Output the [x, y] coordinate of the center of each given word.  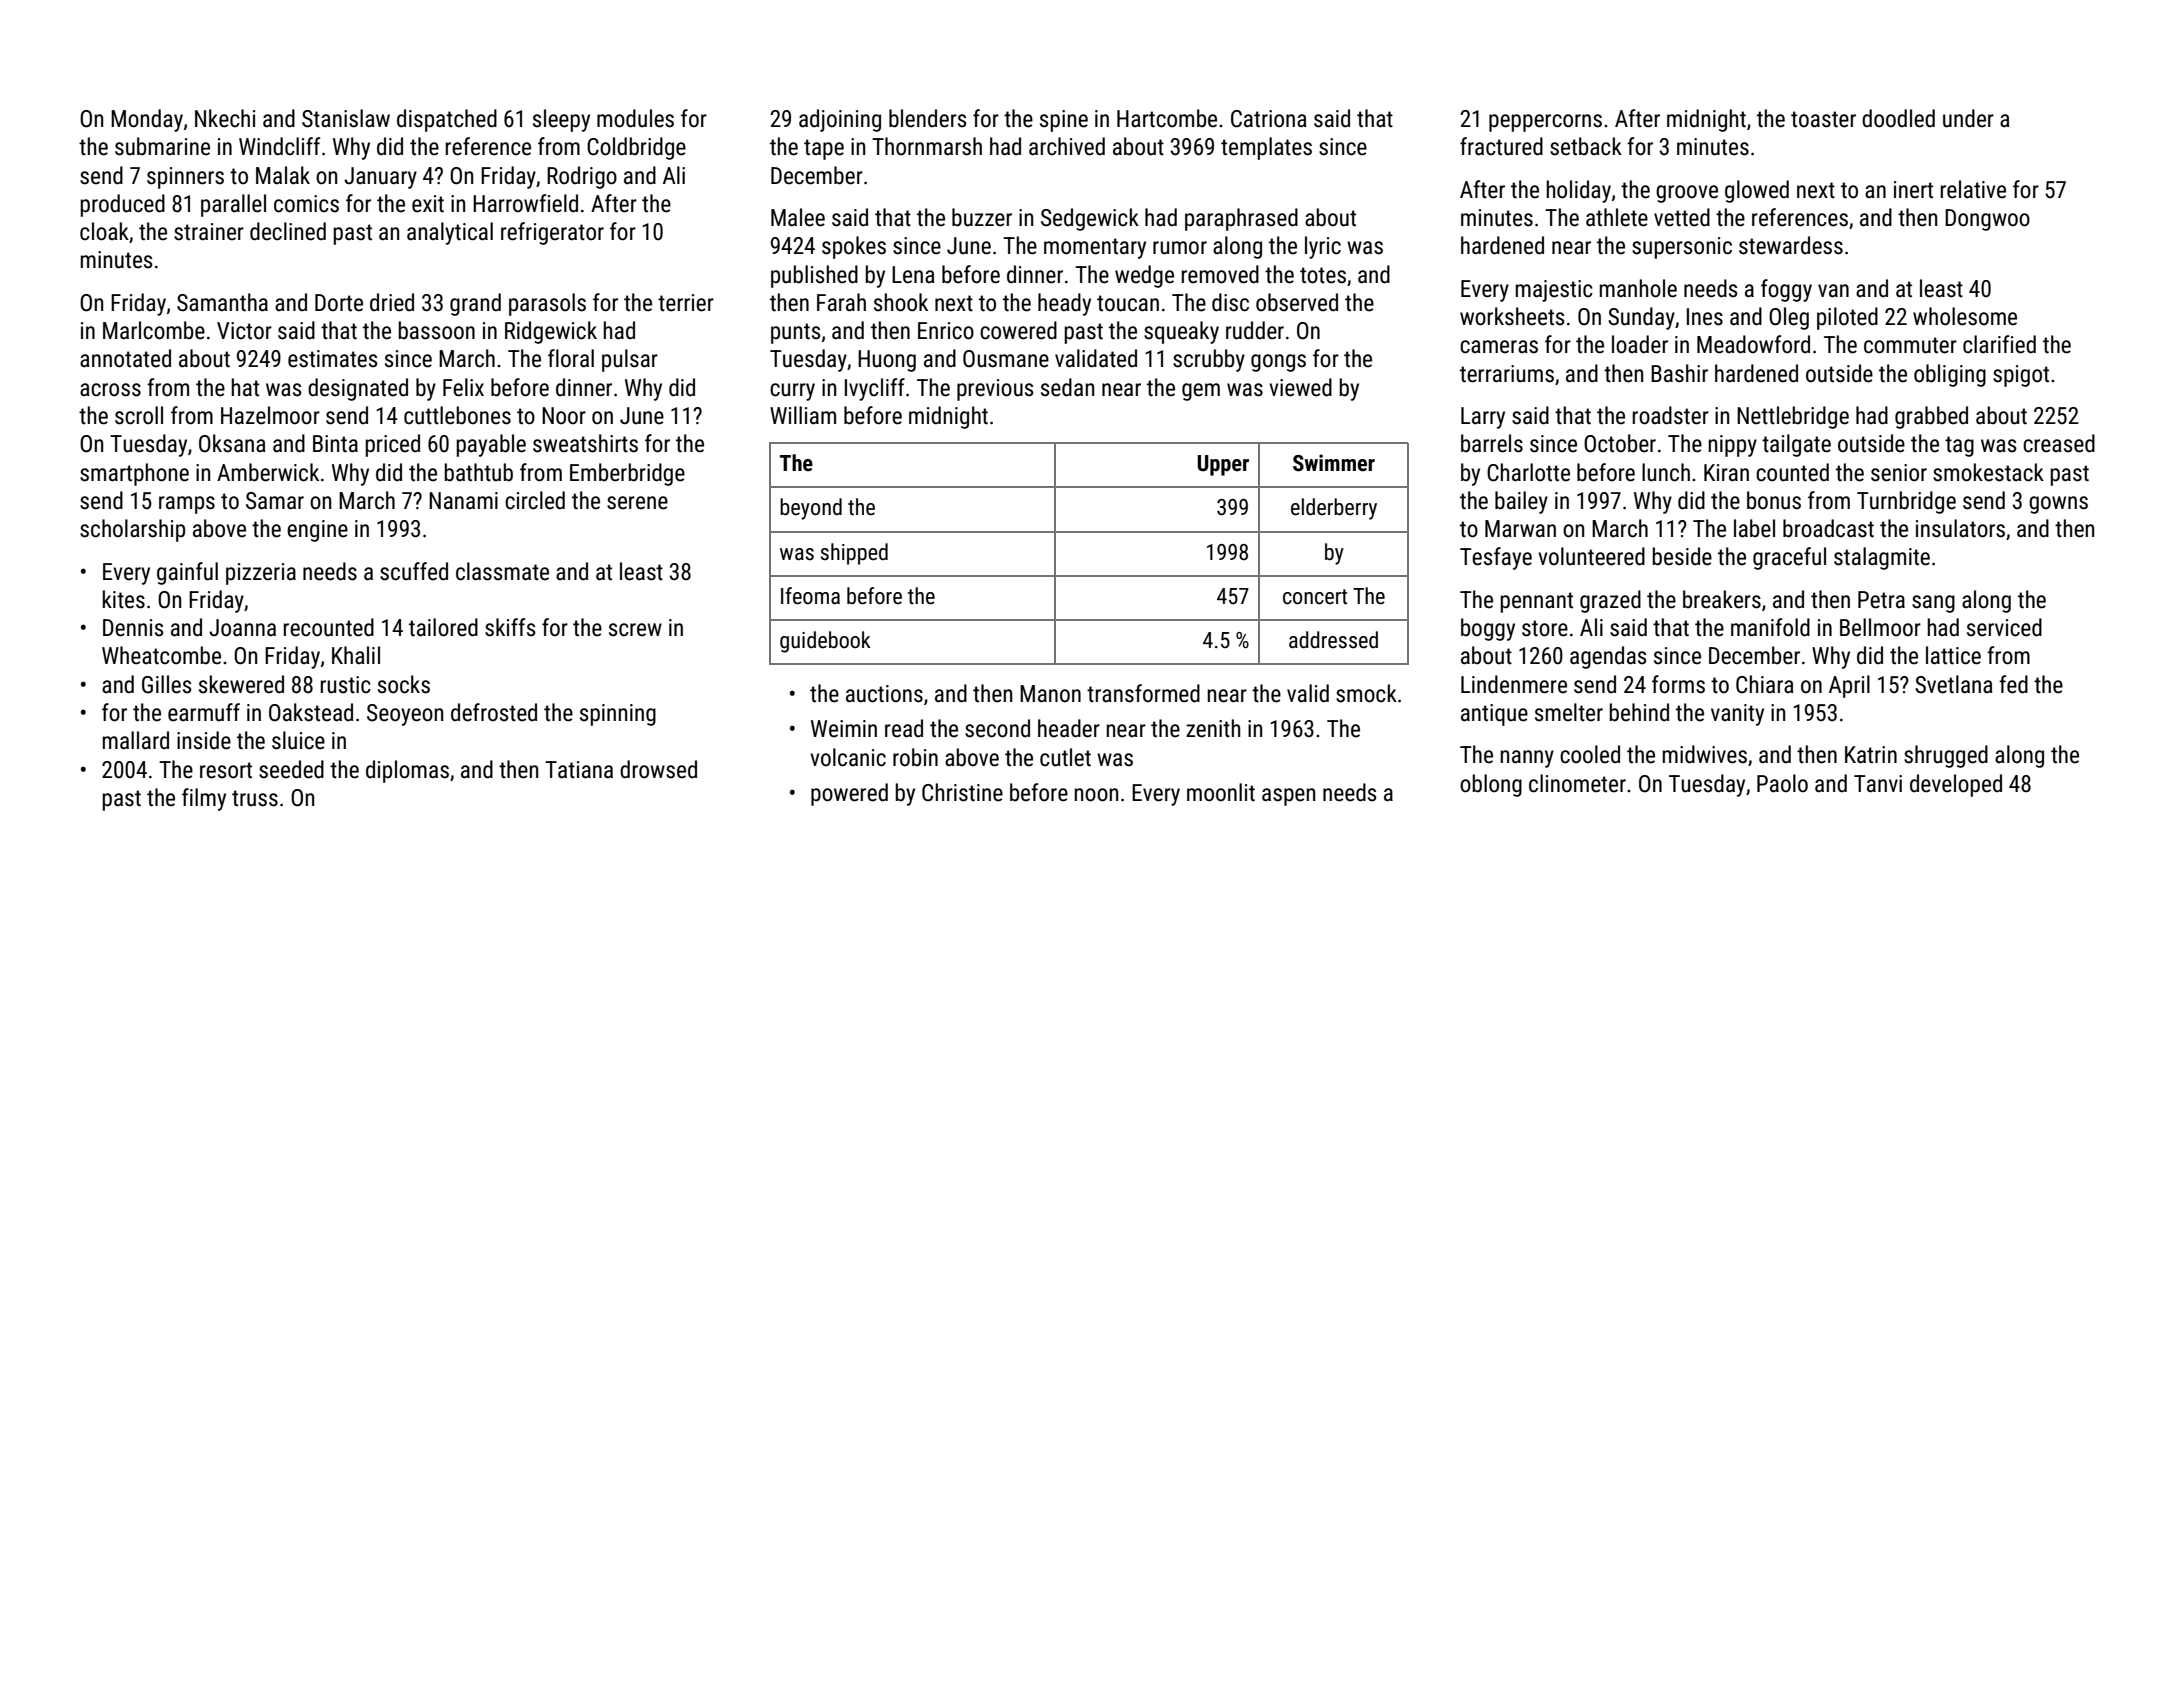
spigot [2021, 376]
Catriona [1269, 119]
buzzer [982, 217]
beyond [811, 509]
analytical [450, 233]
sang [1933, 604]
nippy [1732, 446]
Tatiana [579, 770]
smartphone [134, 474]
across [110, 390]
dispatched [447, 120]
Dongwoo [1987, 220]
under [1968, 118]
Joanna [242, 628]
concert [1315, 597]
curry [792, 392]
